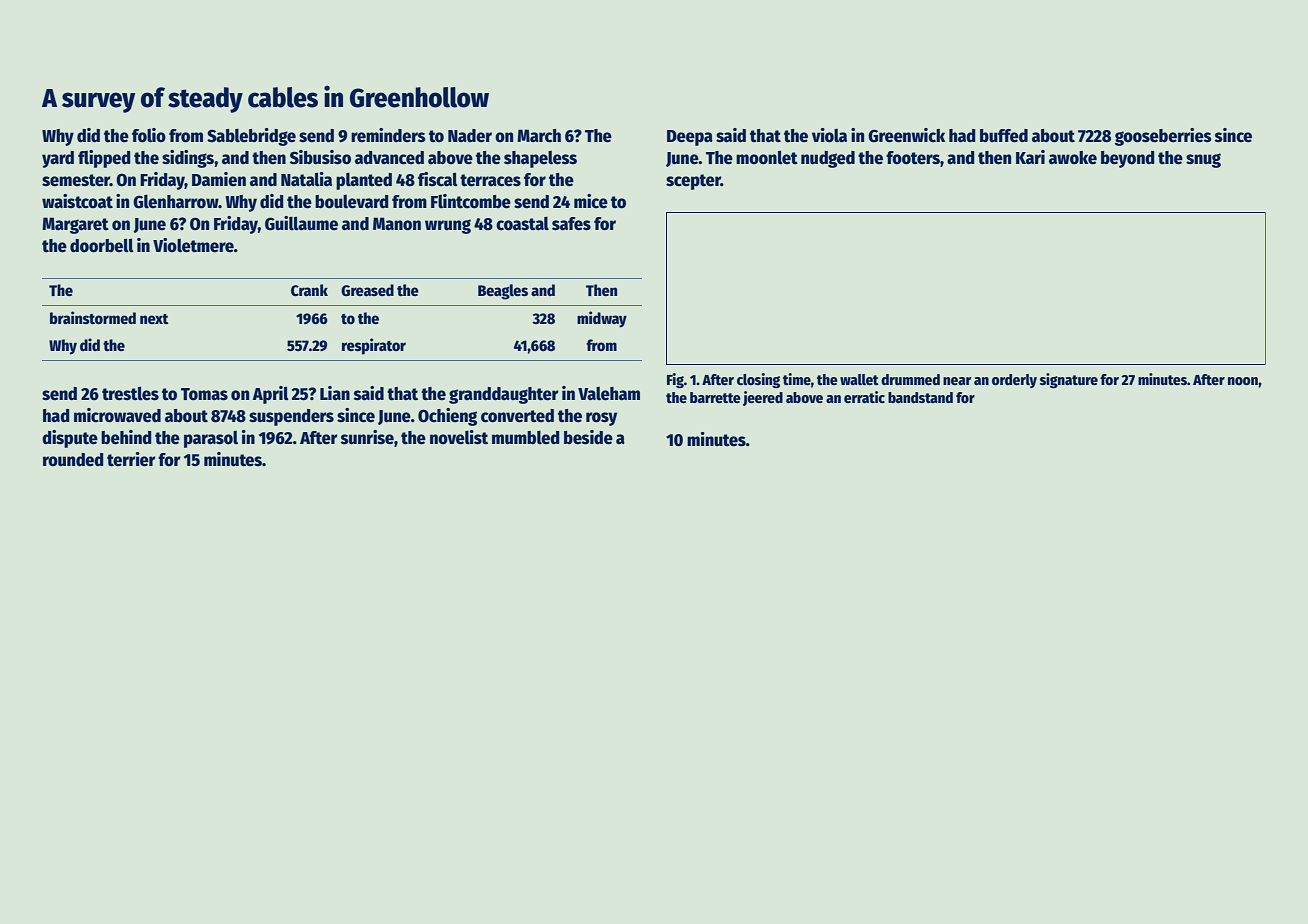 The image size is (1308, 924). What do you see at coordinates (602, 319) in the screenshot?
I see `midway` at bounding box center [602, 319].
